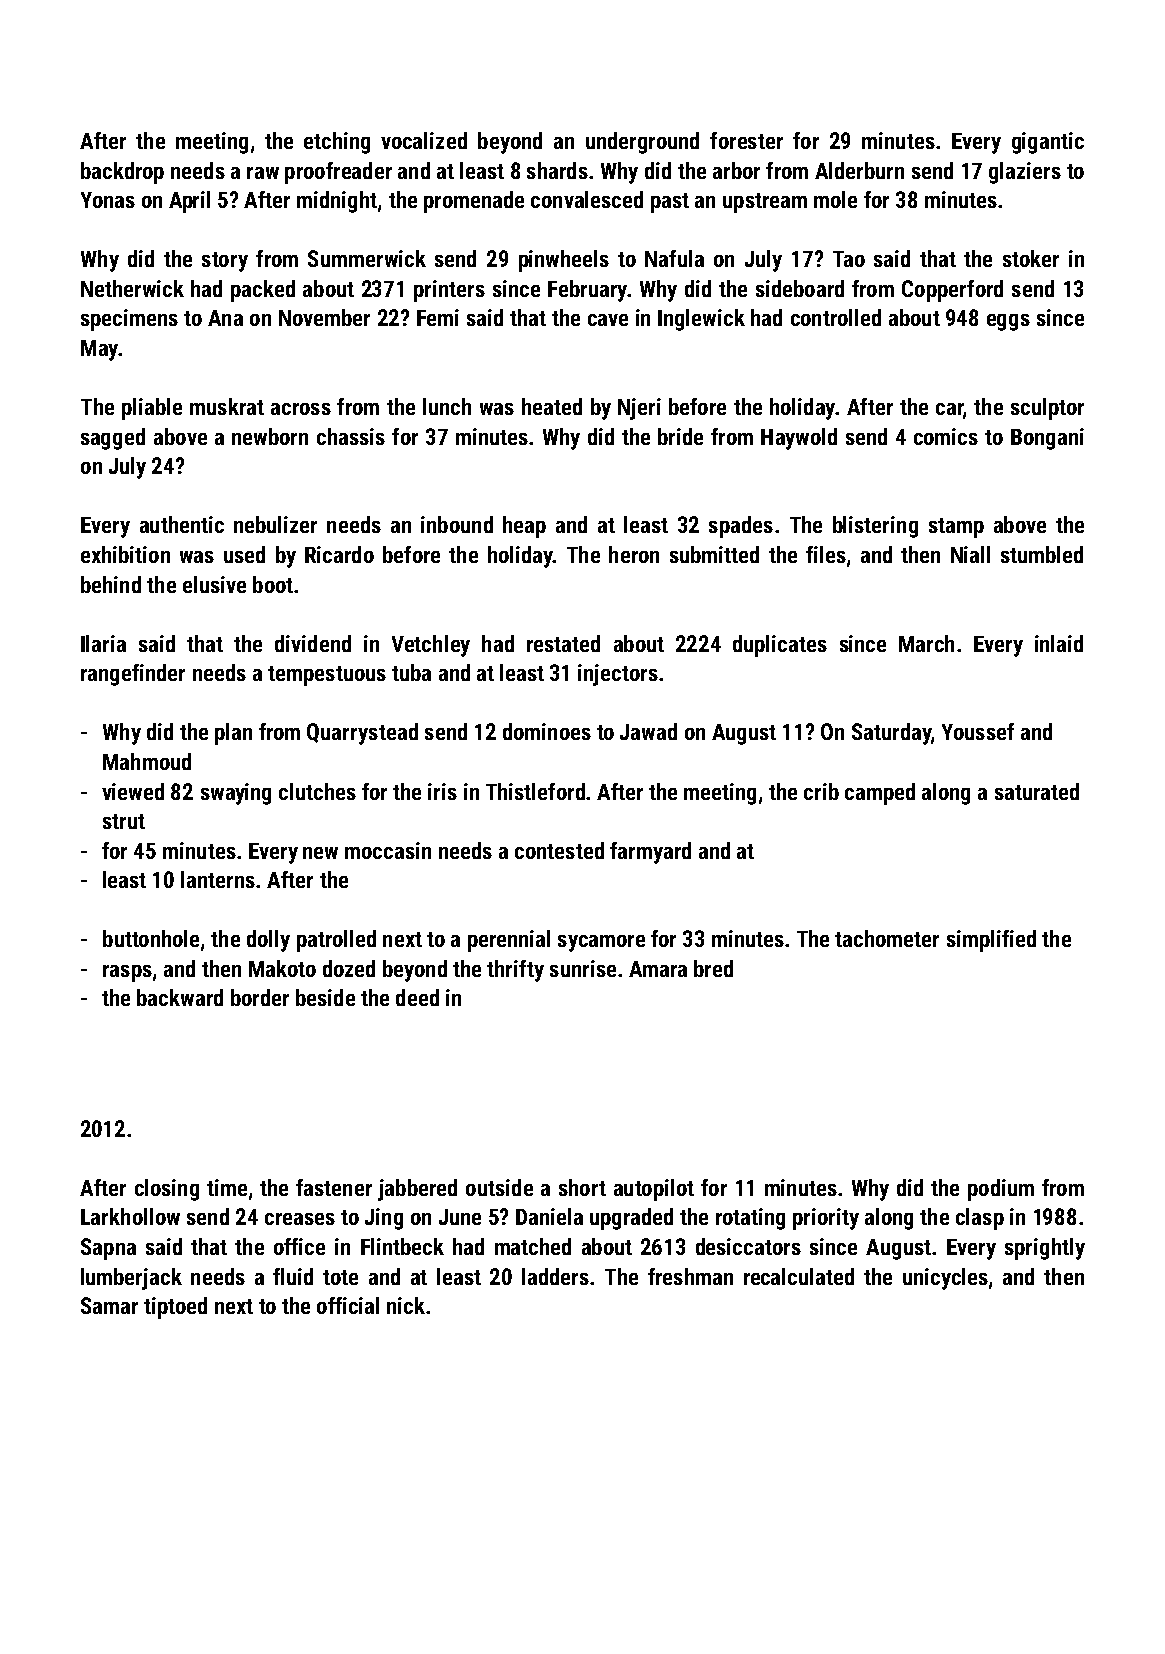  What do you see at coordinates (457, 524) in the screenshot?
I see `inbound` at bounding box center [457, 524].
